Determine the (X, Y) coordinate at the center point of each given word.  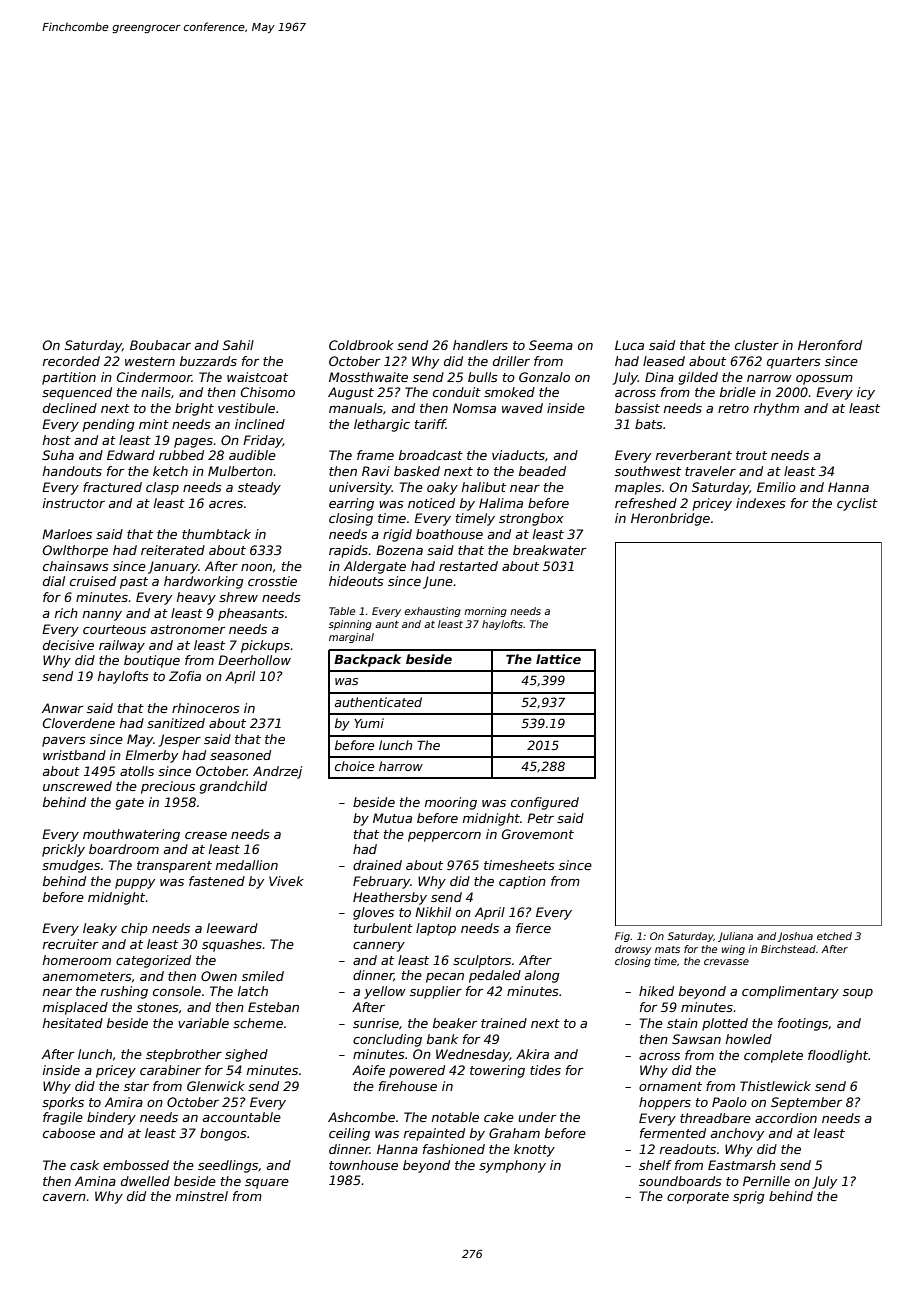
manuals (356, 408)
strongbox (531, 519)
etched (834, 936)
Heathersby (390, 898)
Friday (263, 441)
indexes (761, 503)
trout (751, 455)
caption (522, 882)
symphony (512, 1166)
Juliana (735, 937)
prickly (63, 850)
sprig (749, 1197)
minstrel (202, 1196)
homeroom (77, 960)
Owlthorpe (75, 551)
